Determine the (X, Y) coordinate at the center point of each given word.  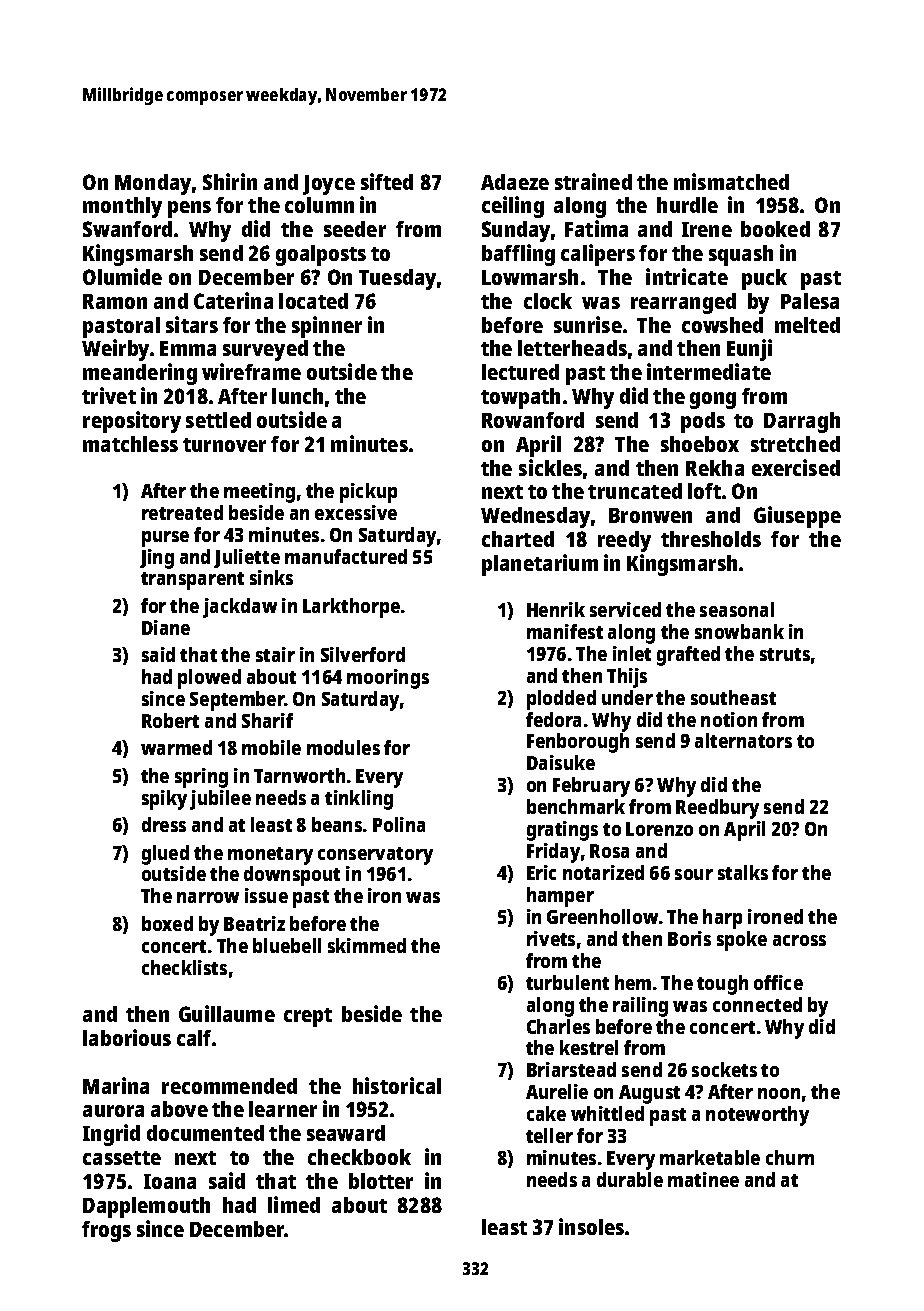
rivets (551, 938)
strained (593, 181)
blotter (381, 1181)
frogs (106, 1231)
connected (757, 1004)
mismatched (731, 181)
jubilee (220, 800)
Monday (153, 184)
